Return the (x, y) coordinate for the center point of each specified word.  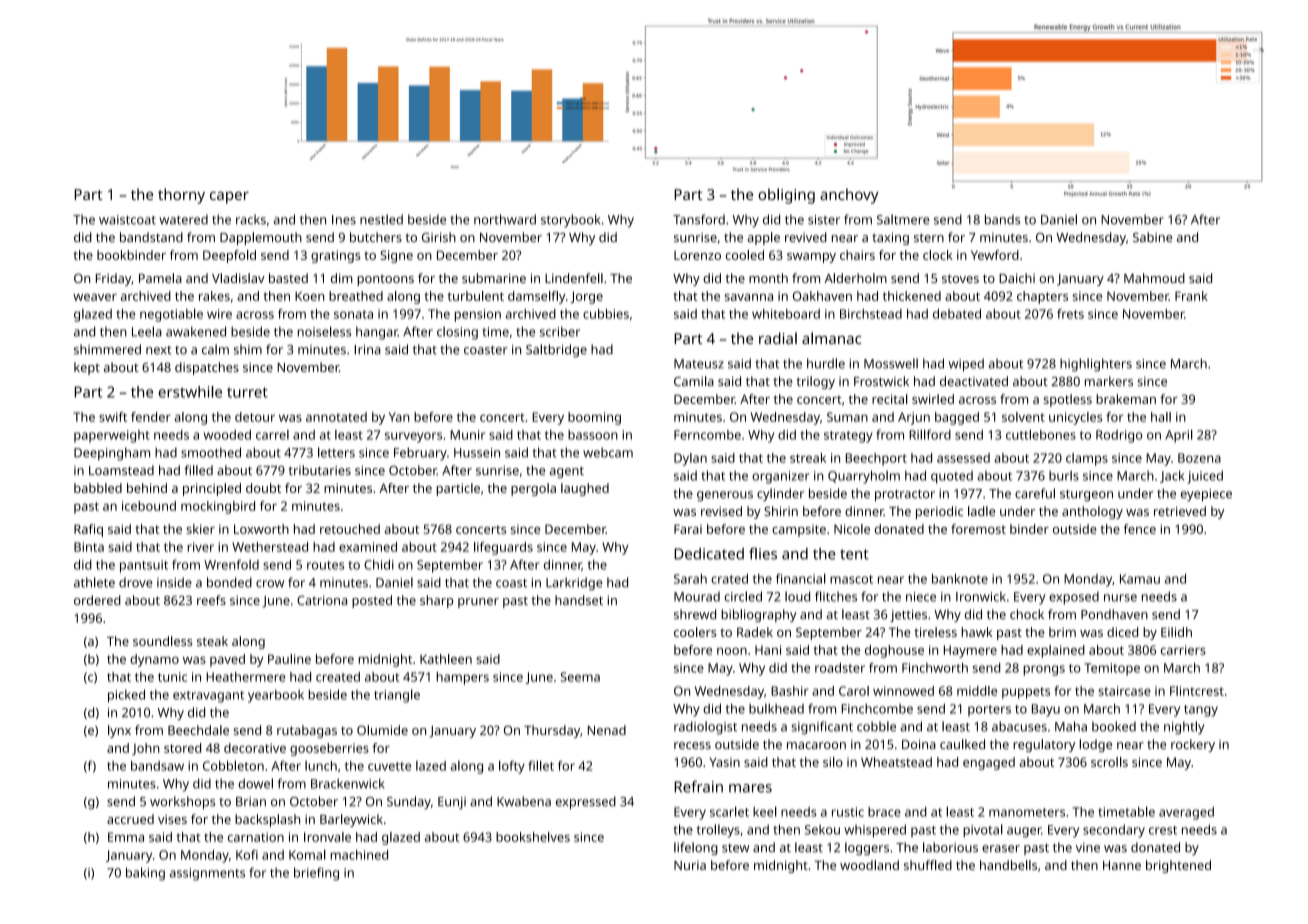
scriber (560, 331)
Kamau (1140, 579)
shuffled (928, 865)
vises (172, 819)
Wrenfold (231, 564)
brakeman (1126, 399)
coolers (695, 632)
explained (1056, 651)
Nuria (690, 865)
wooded (227, 435)
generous (725, 496)
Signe (396, 256)
